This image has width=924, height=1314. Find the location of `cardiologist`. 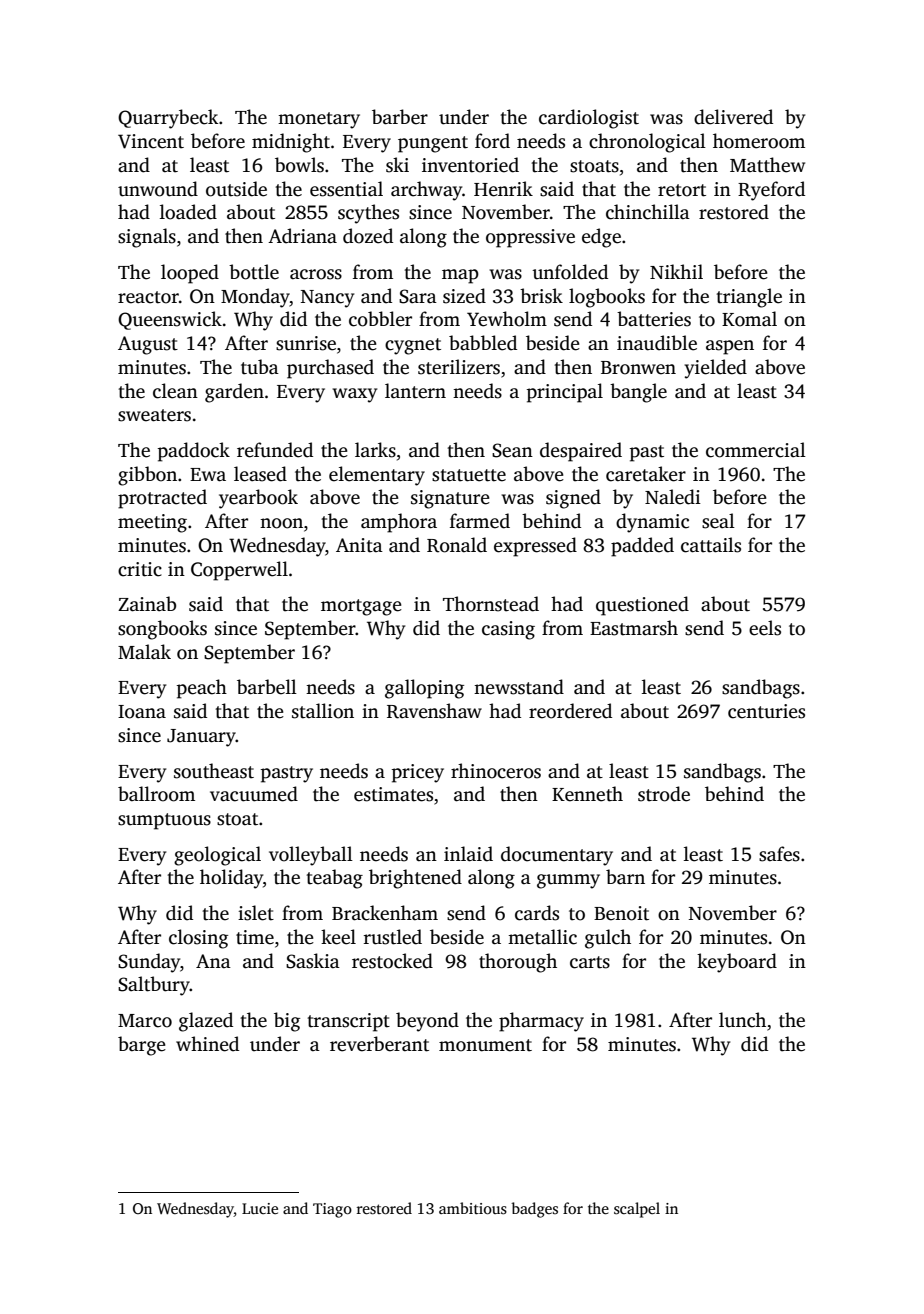

cardiologist is located at coordinates (589, 119).
